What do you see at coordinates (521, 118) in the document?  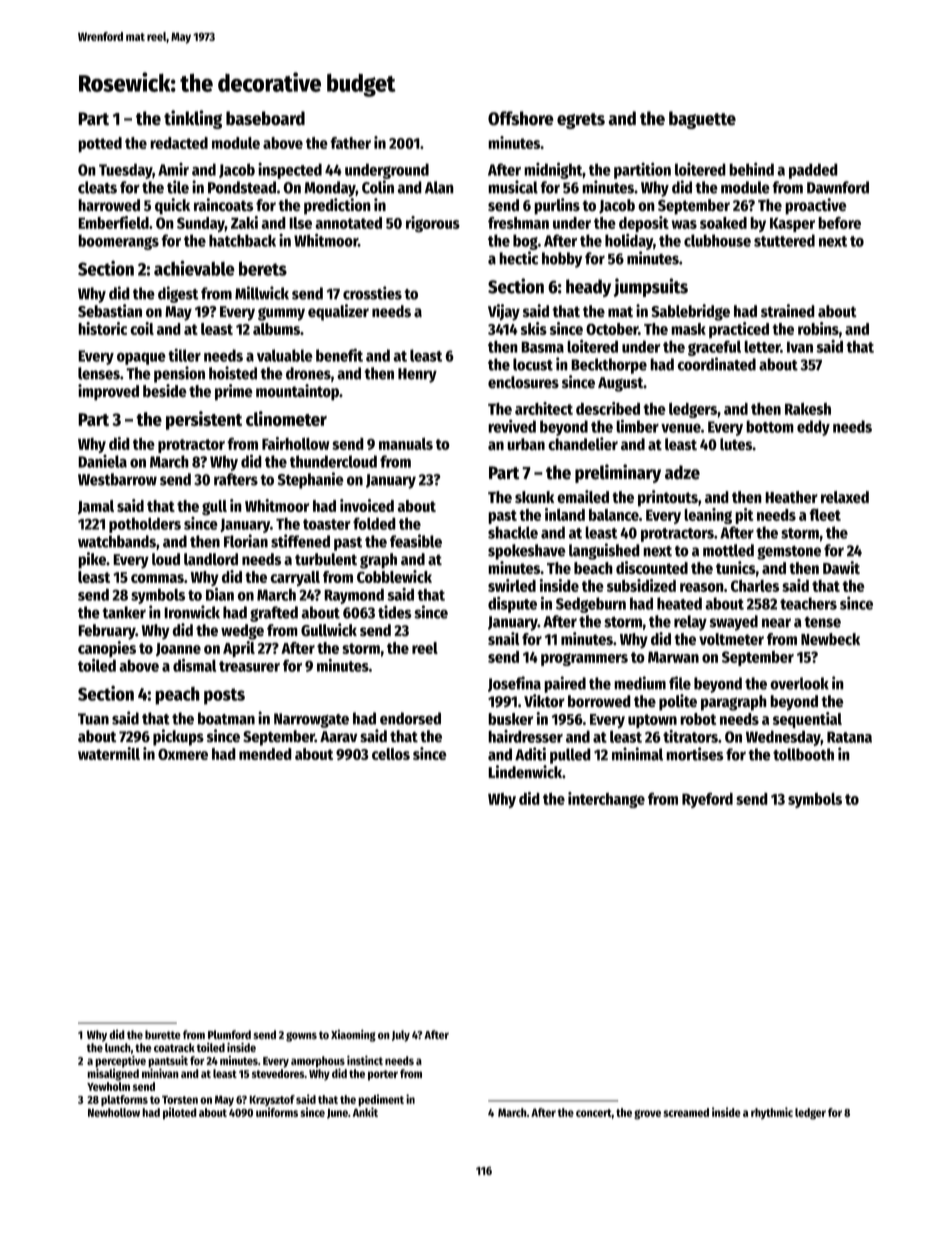 I see `Offshore` at bounding box center [521, 118].
